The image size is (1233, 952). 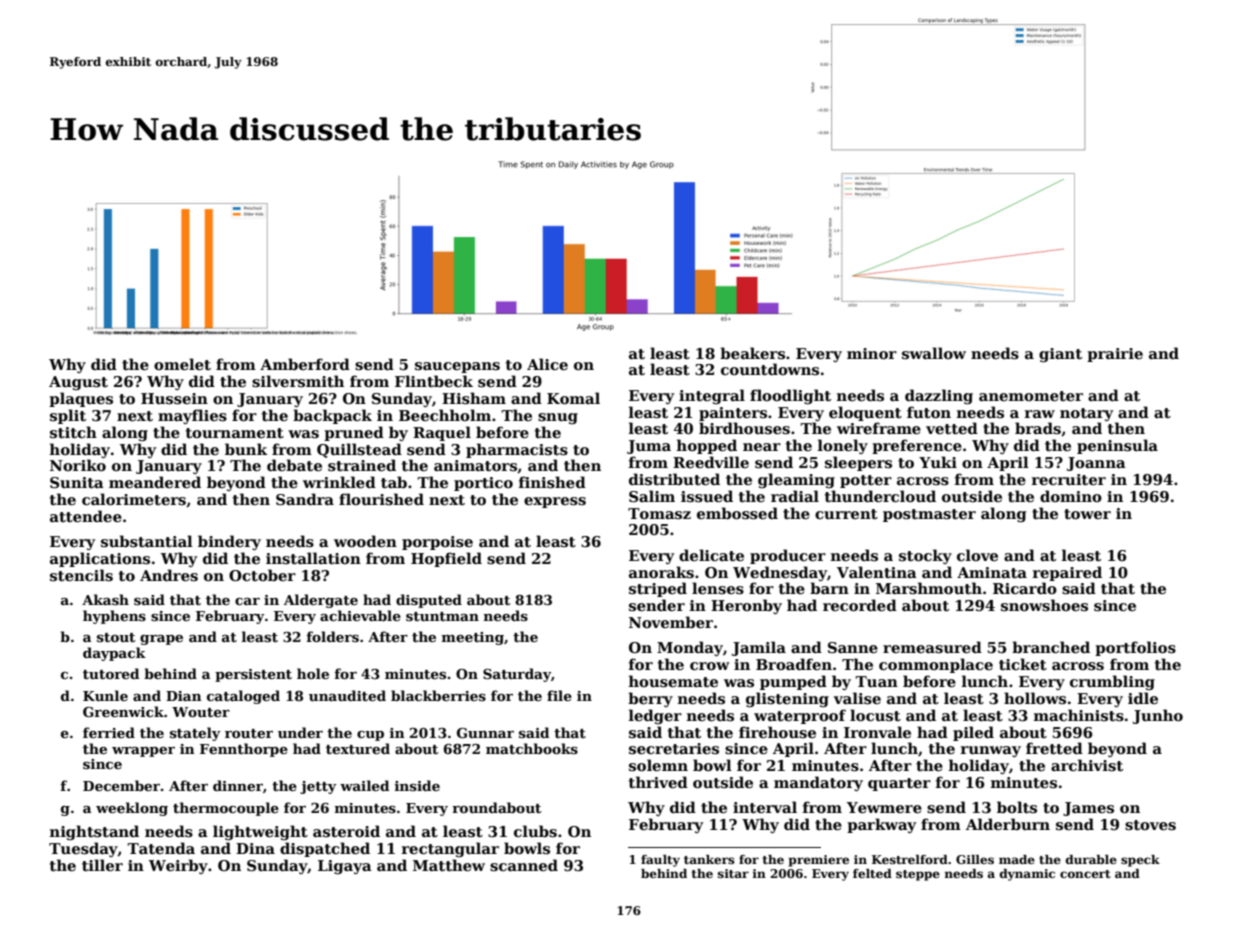 What do you see at coordinates (1085, 874) in the image?
I see `concert` at bounding box center [1085, 874].
